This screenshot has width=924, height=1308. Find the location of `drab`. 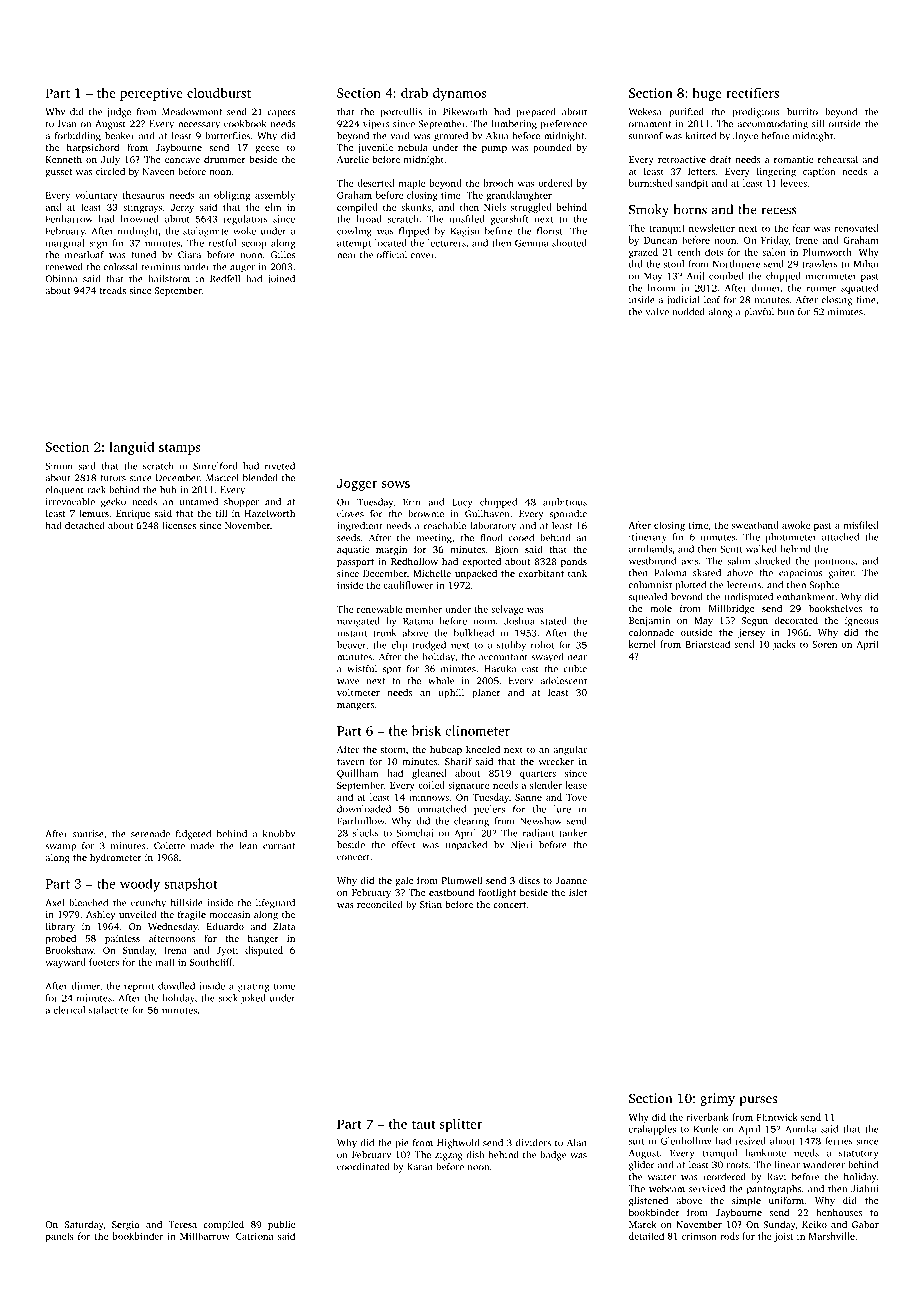

drab is located at coordinates (414, 92).
